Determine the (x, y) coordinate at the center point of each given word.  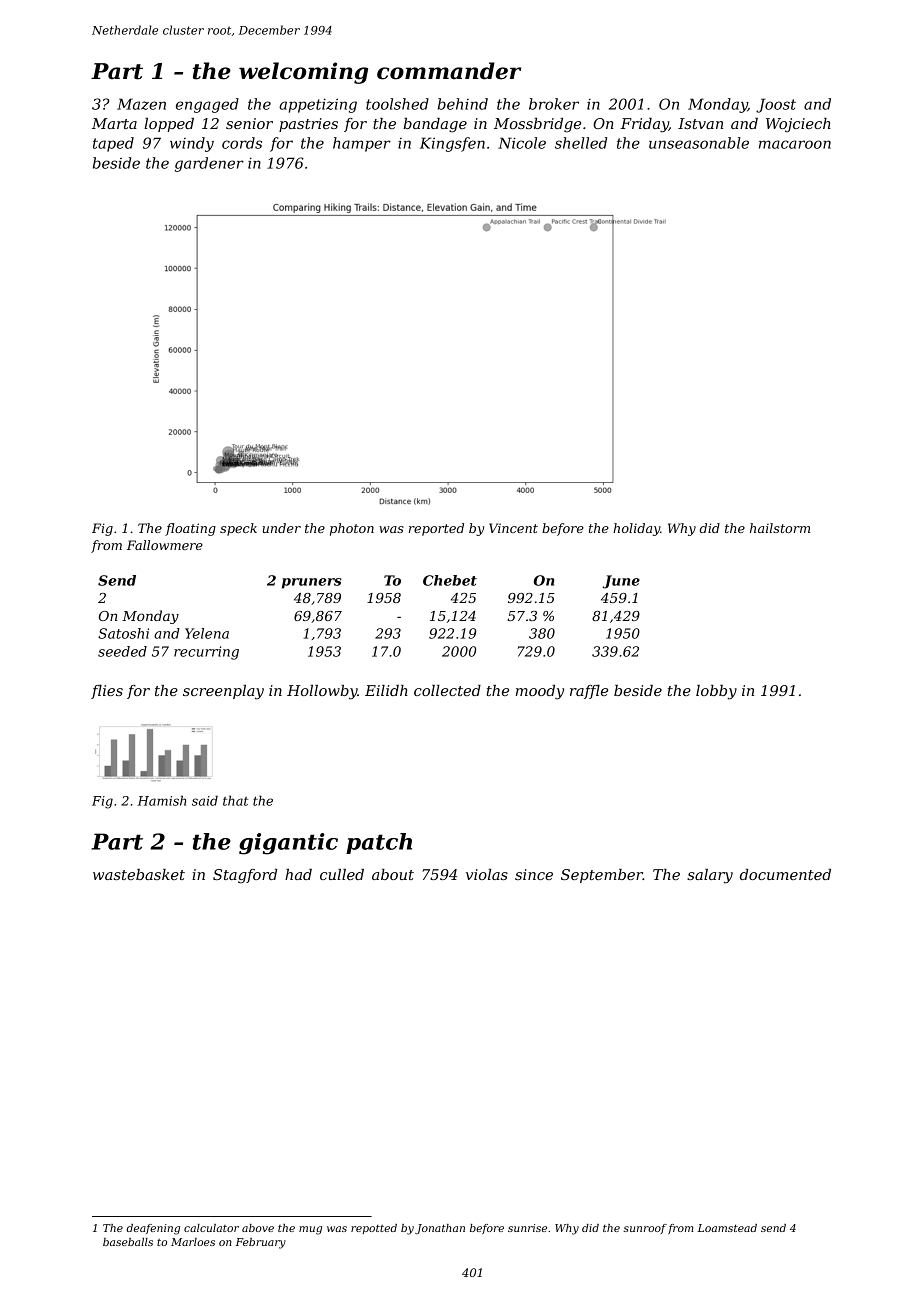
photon (352, 529)
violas (487, 874)
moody (540, 692)
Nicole (522, 143)
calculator (211, 1228)
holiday (636, 529)
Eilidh (386, 690)
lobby (716, 692)
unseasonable (699, 143)
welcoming (303, 73)
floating (190, 529)
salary (710, 876)
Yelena (207, 633)
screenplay (223, 692)
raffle (589, 692)
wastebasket (139, 874)
